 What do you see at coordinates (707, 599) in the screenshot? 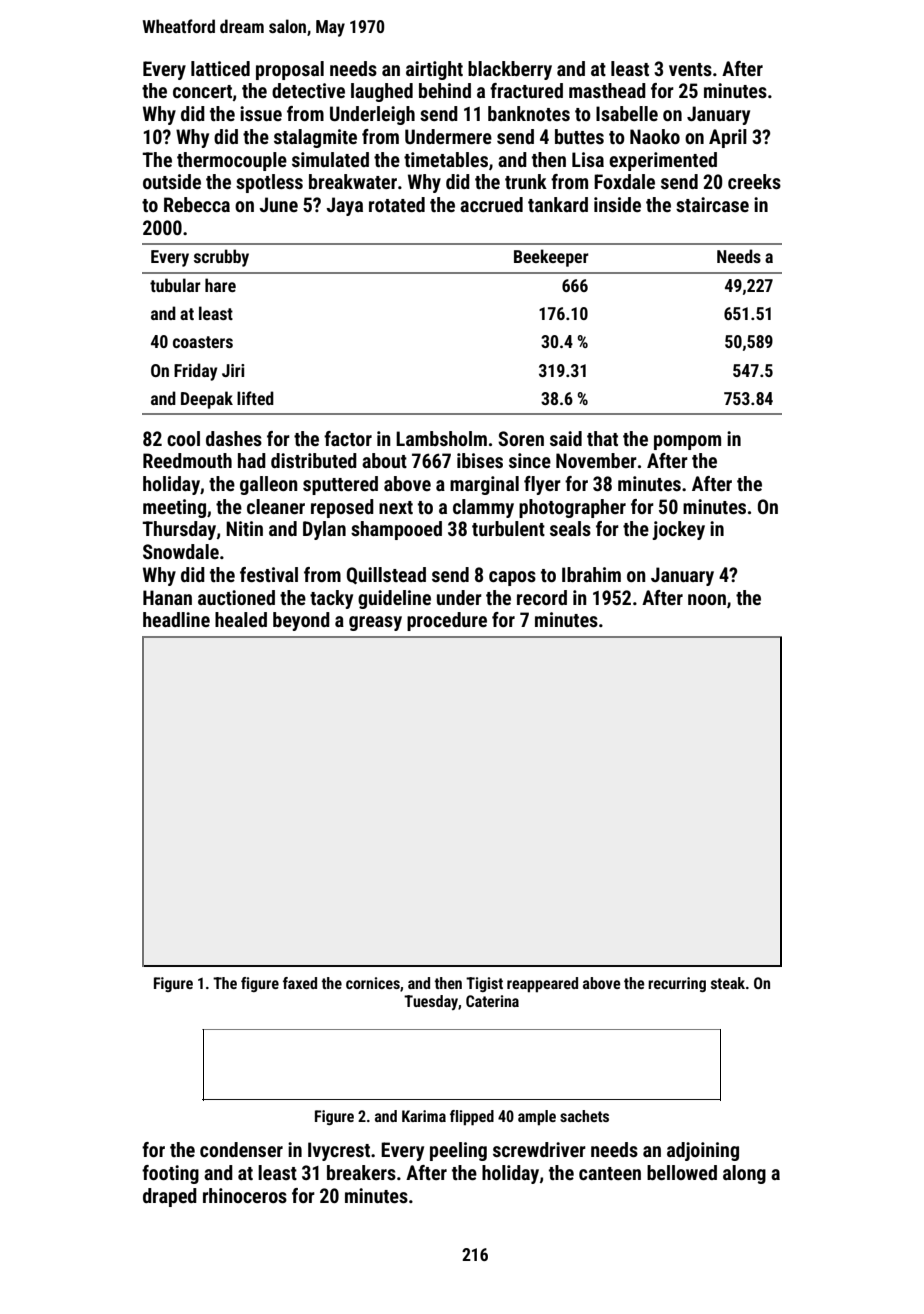
I see `noon` at bounding box center [707, 599].
